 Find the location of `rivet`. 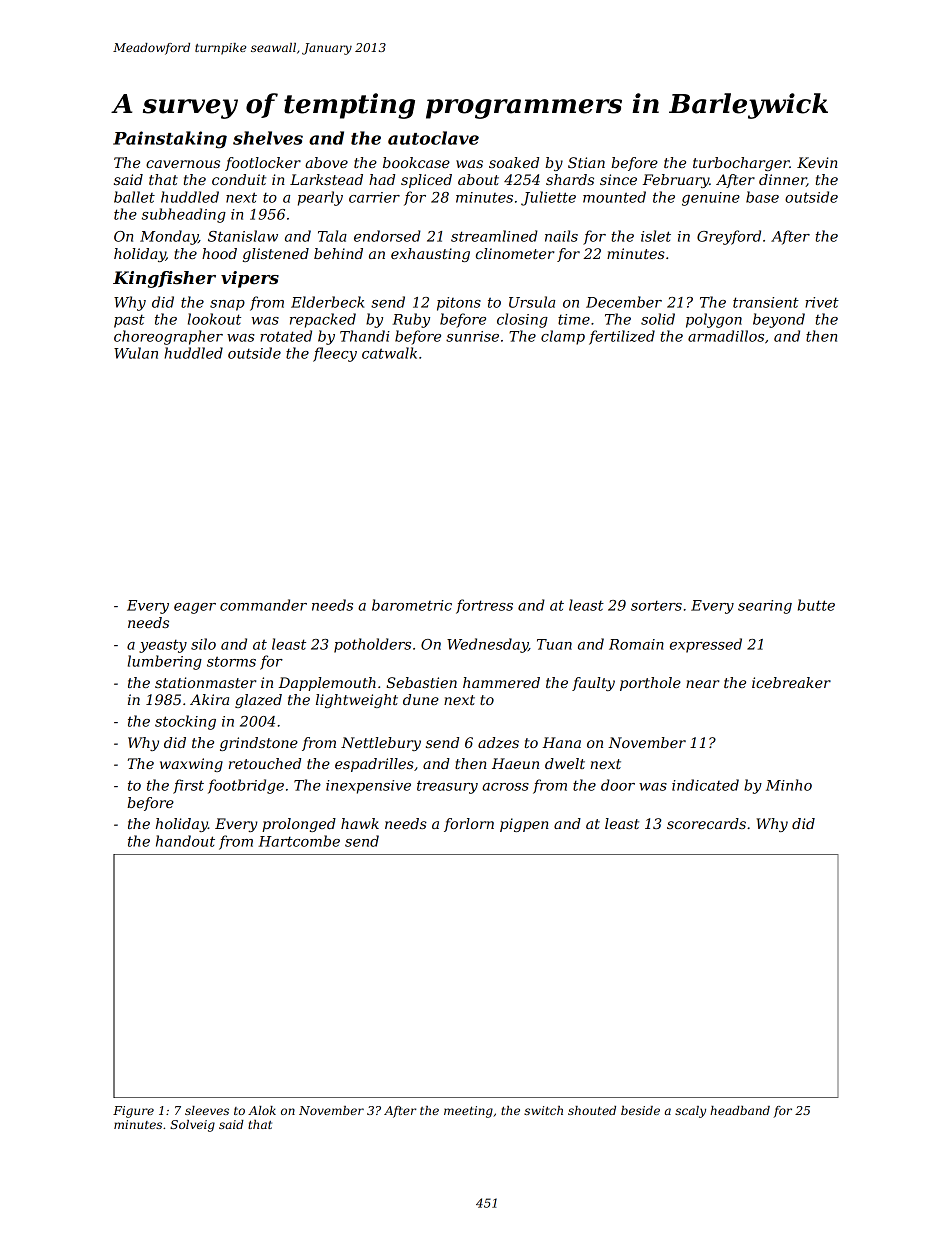

rivet is located at coordinates (822, 302).
